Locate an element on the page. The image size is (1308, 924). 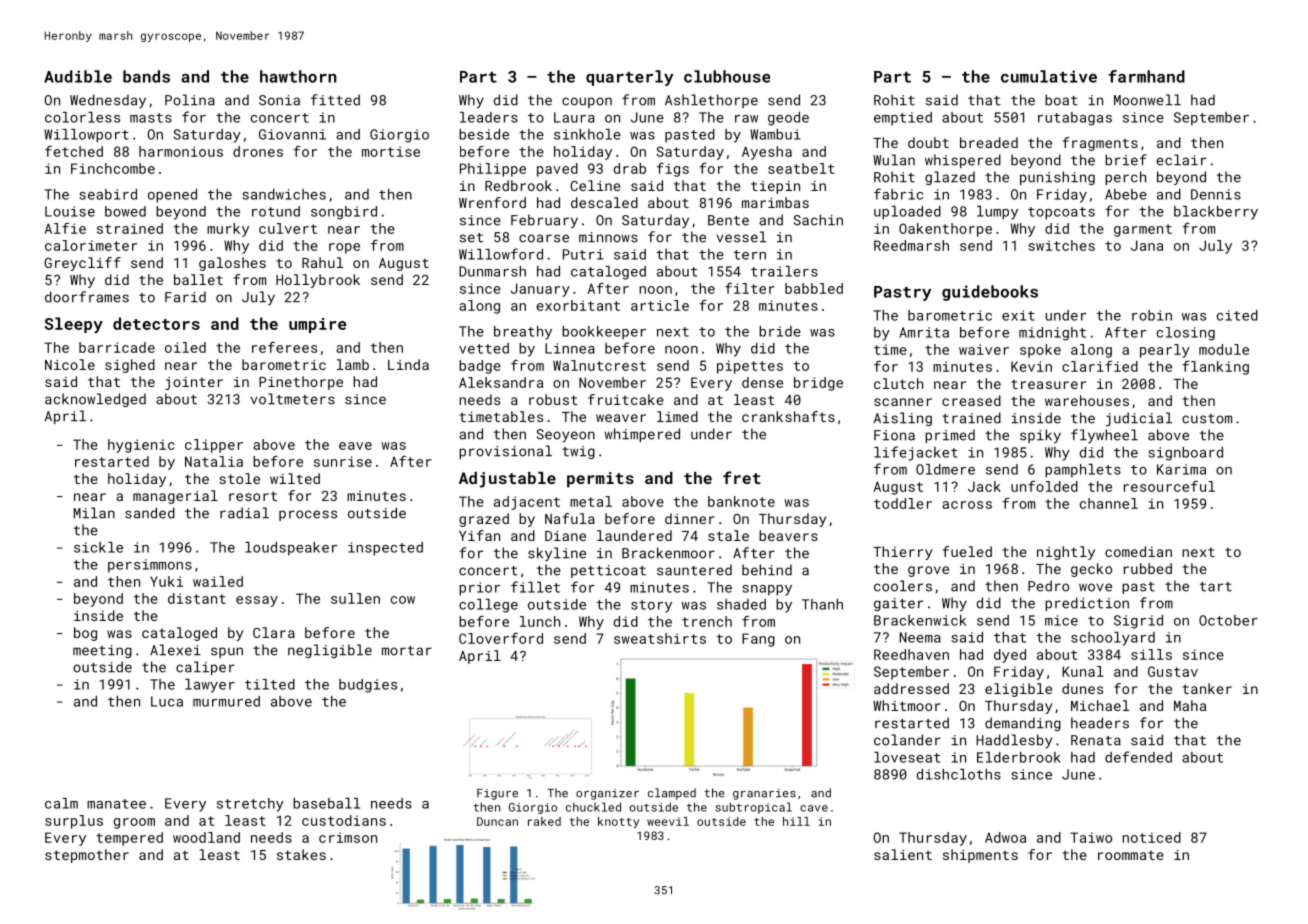
behind is located at coordinates (767, 570).
